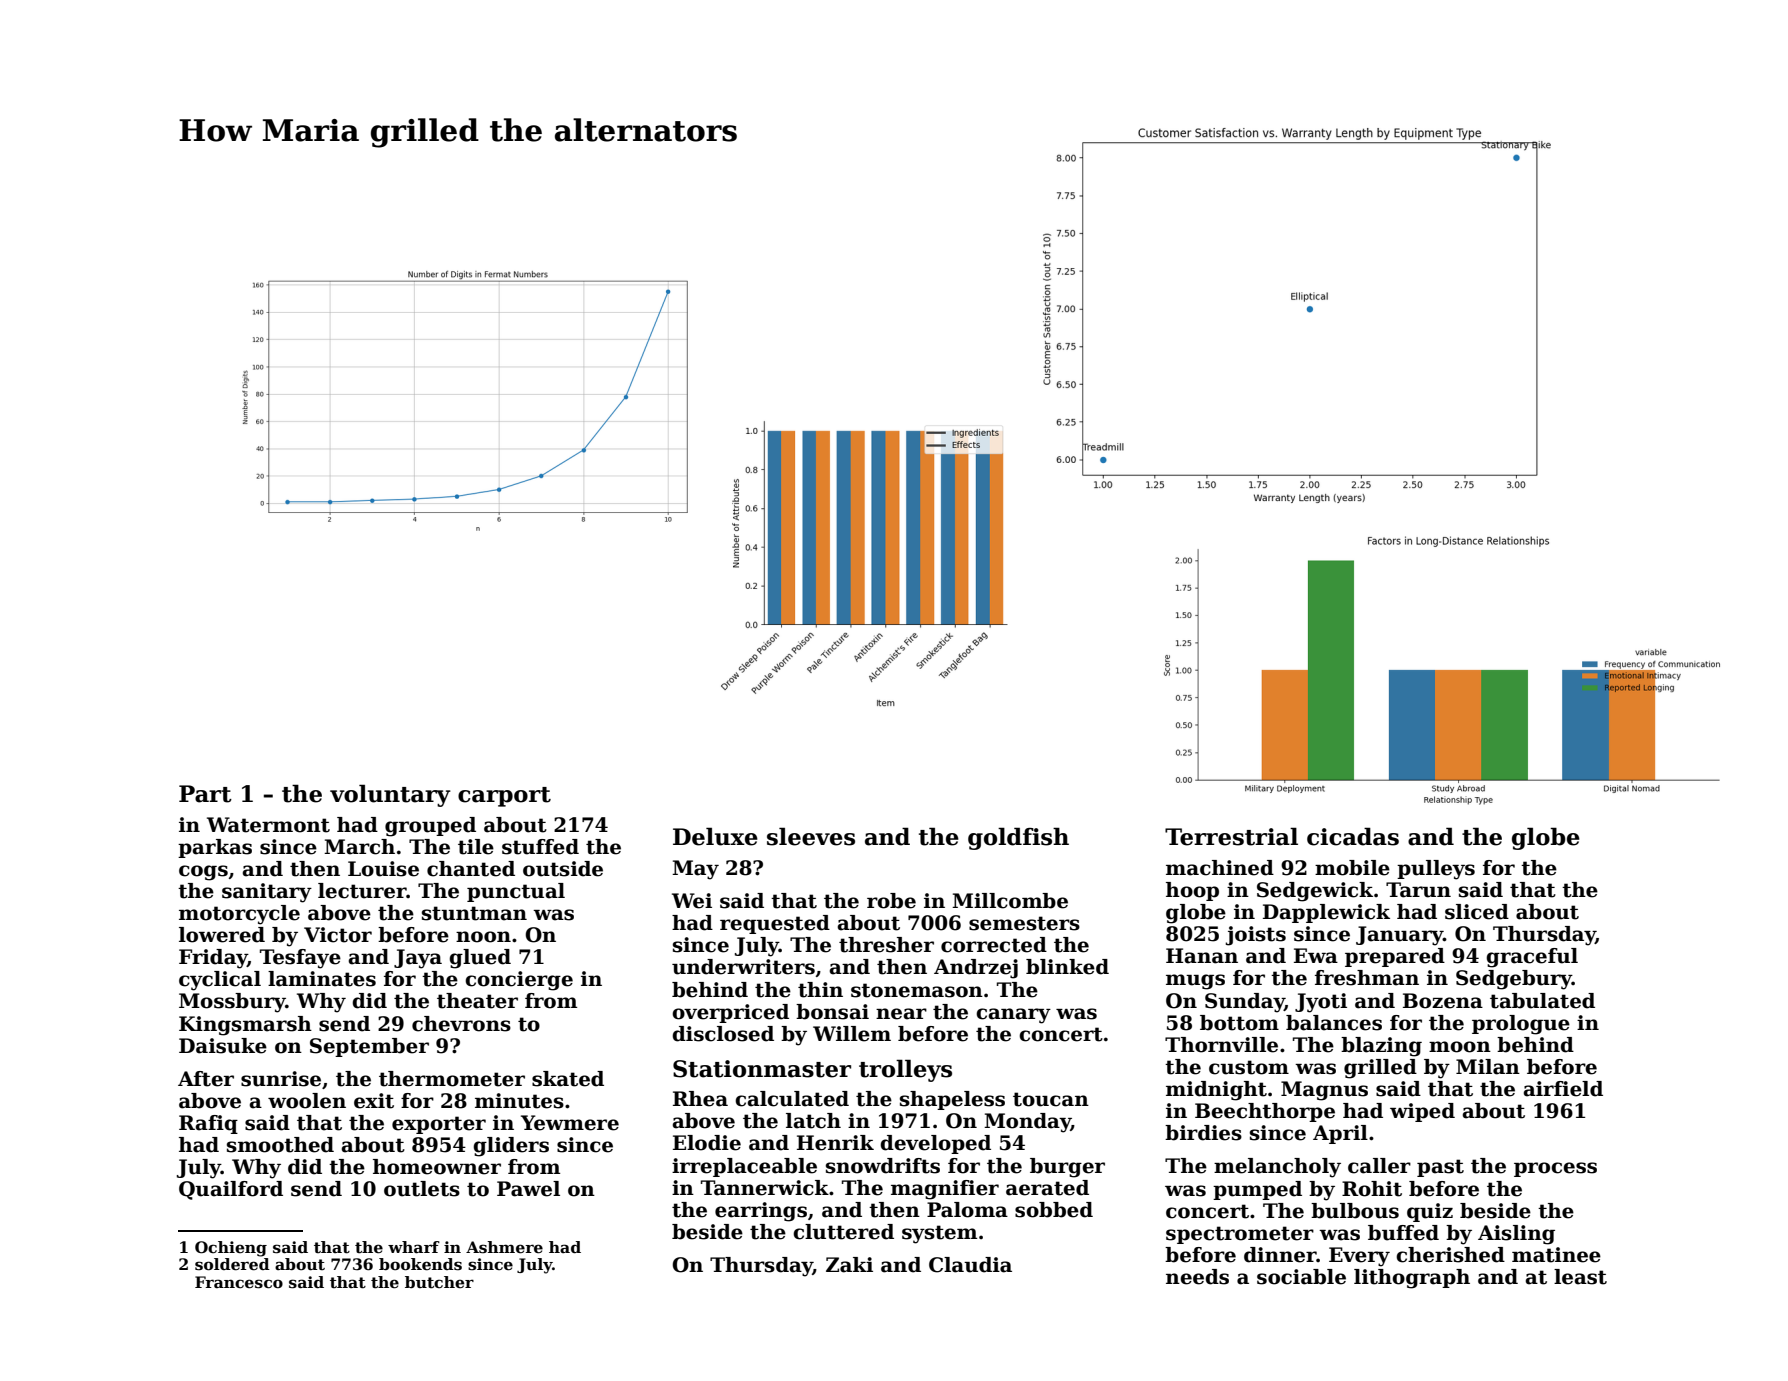 The image size is (1788, 1381). I want to click on carport, so click(504, 797).
